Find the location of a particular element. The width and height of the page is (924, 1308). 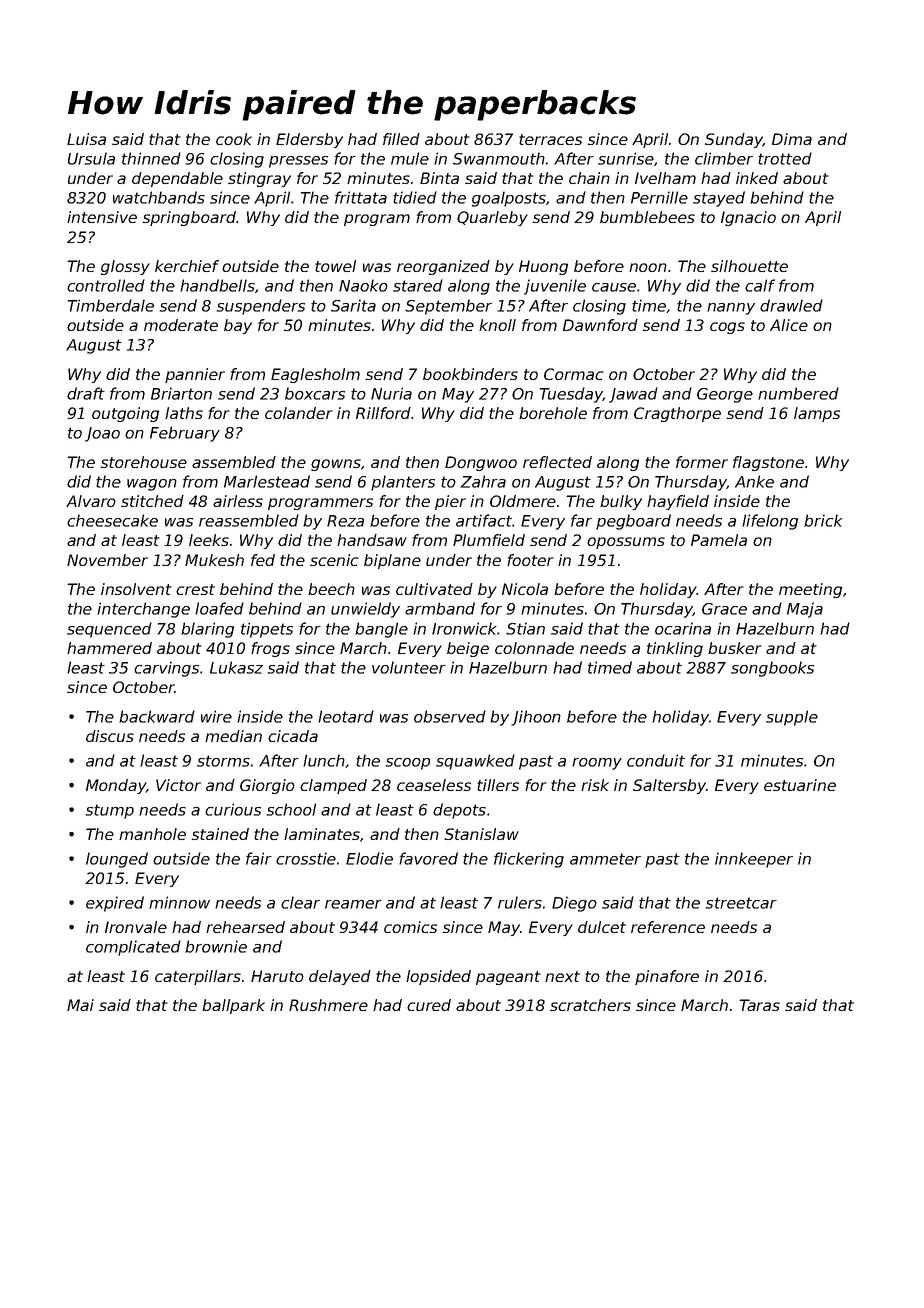

Eldersby is located at coordinates (309, 140).
